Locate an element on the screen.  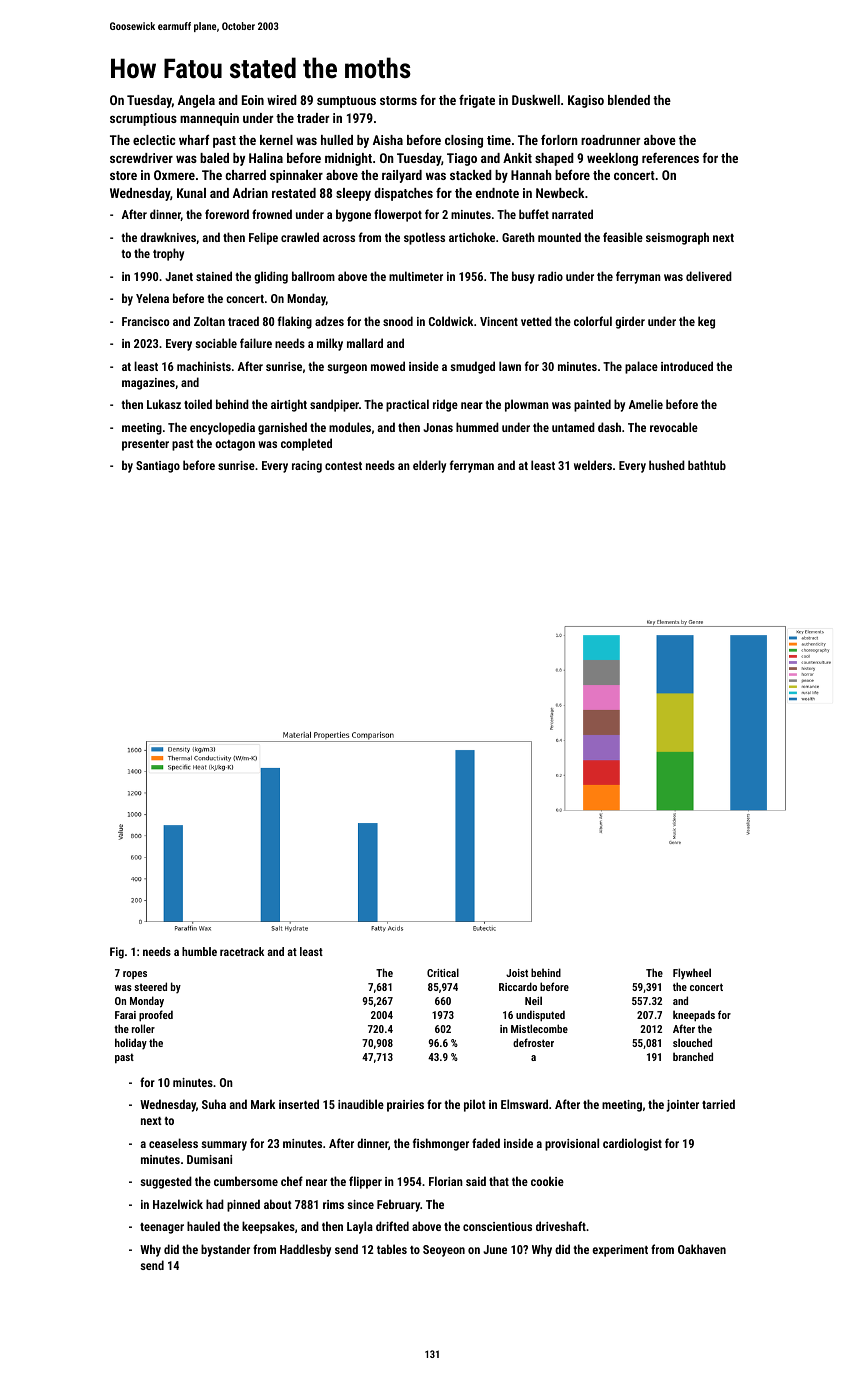
Critical is located at coordinates (443, 972).
